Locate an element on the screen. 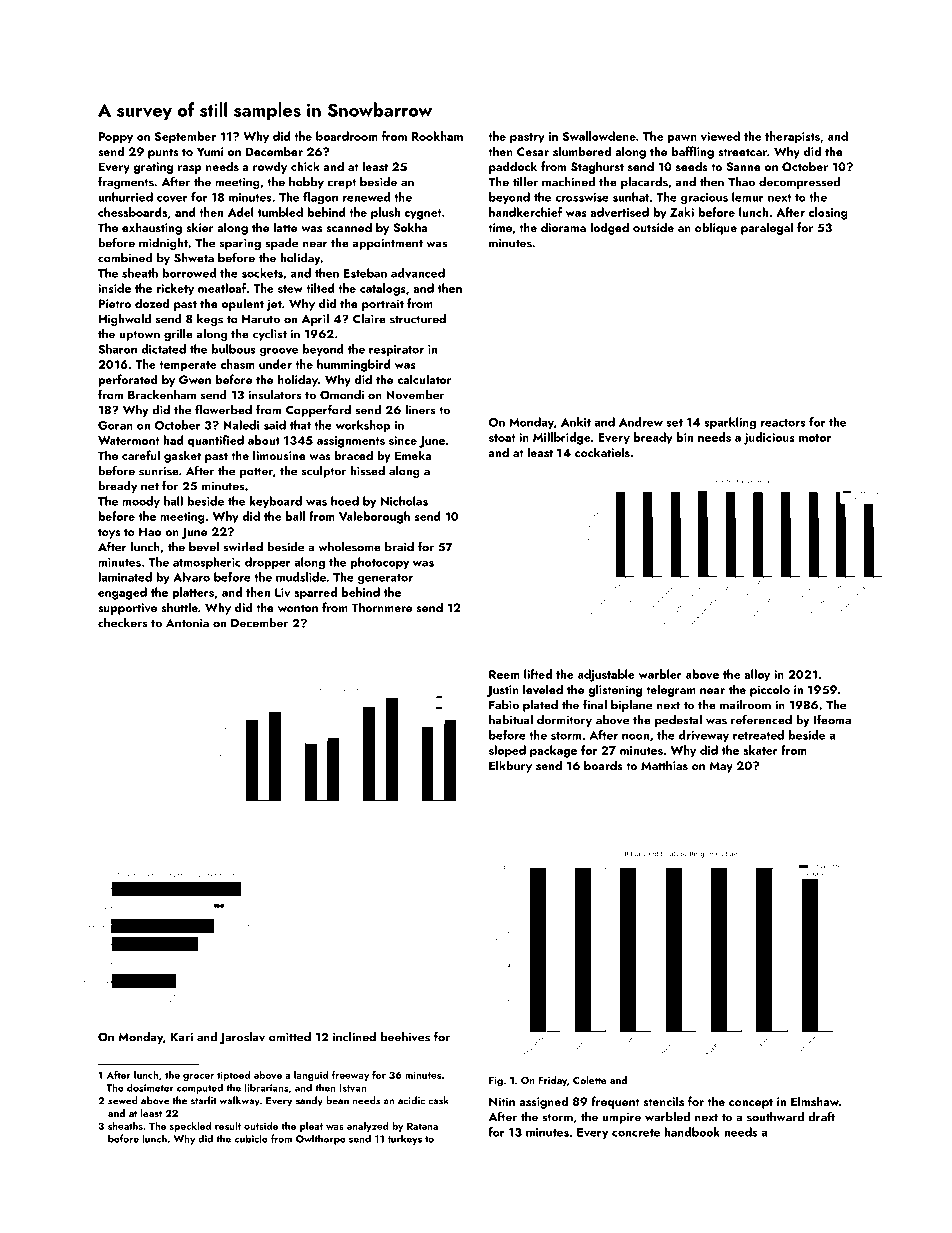 The height and width of the screenshot is (1233, 952). Ankit is located at coordinates (576, 422).
